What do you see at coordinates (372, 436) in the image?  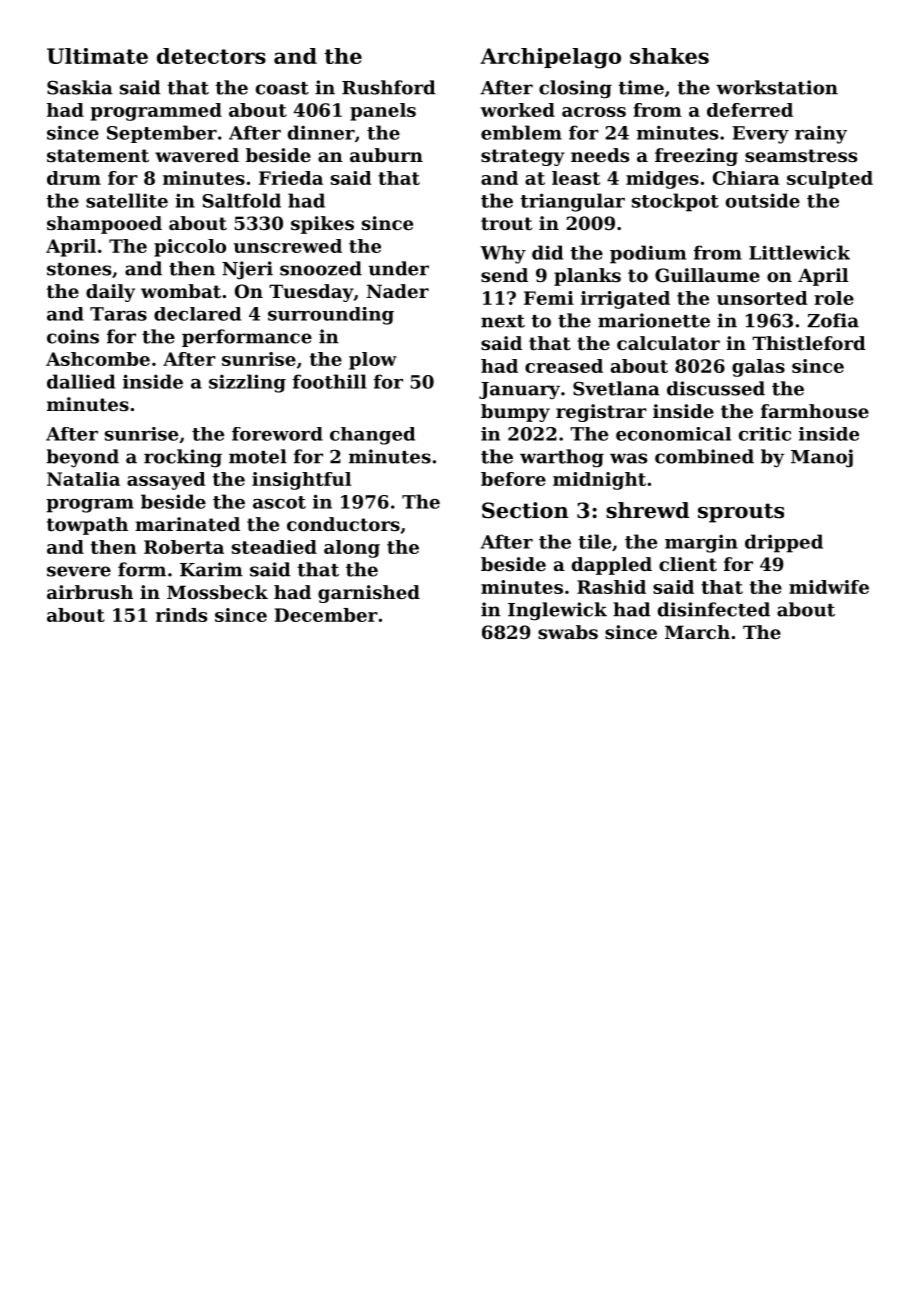 I see `changed` at bounding box center [372, 436].
